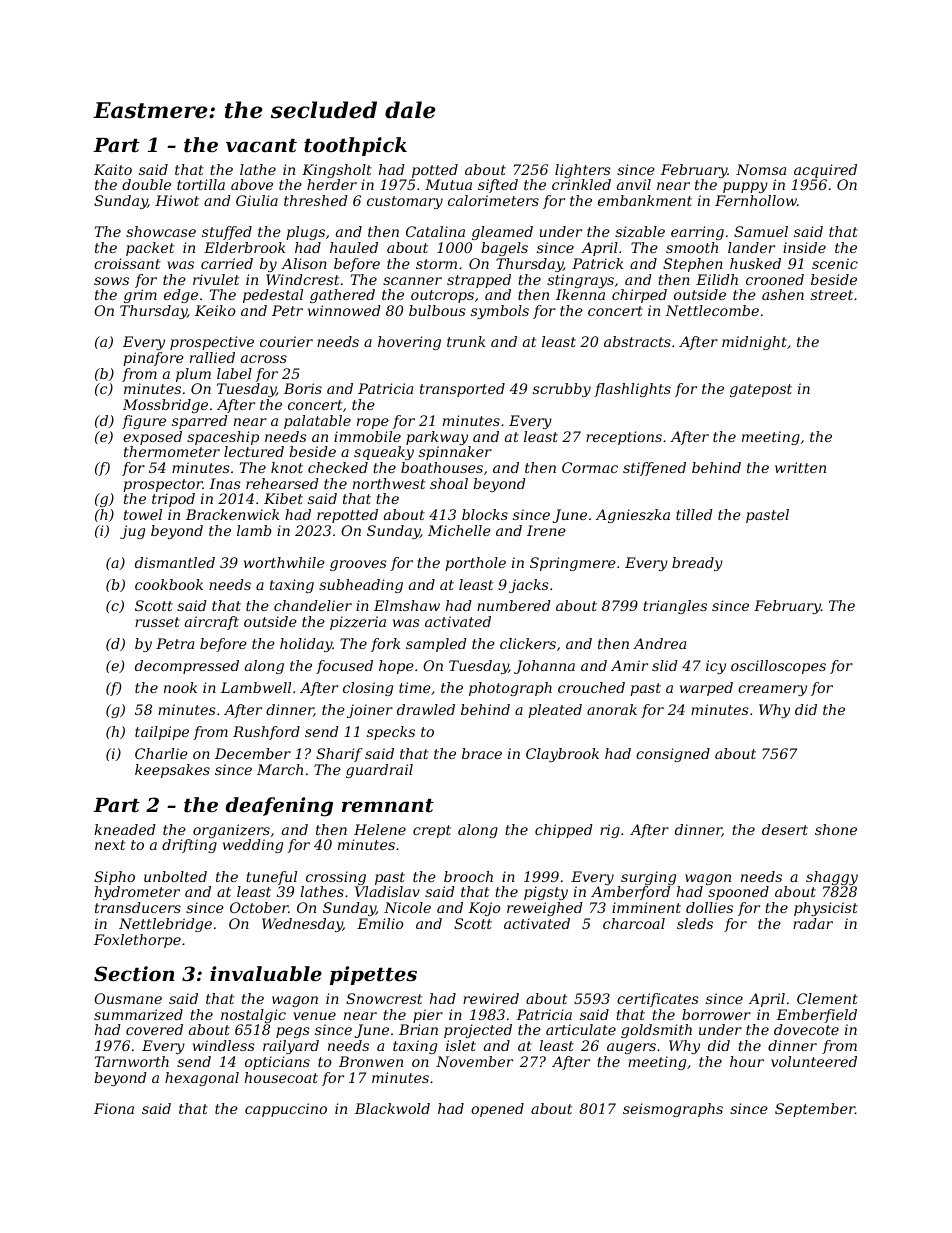 This screenshot has width=952, height=1233. What do you see at coordinates (459, 530) in the screenshot?
I see `Michelle` at bounding box center [459, 530].
